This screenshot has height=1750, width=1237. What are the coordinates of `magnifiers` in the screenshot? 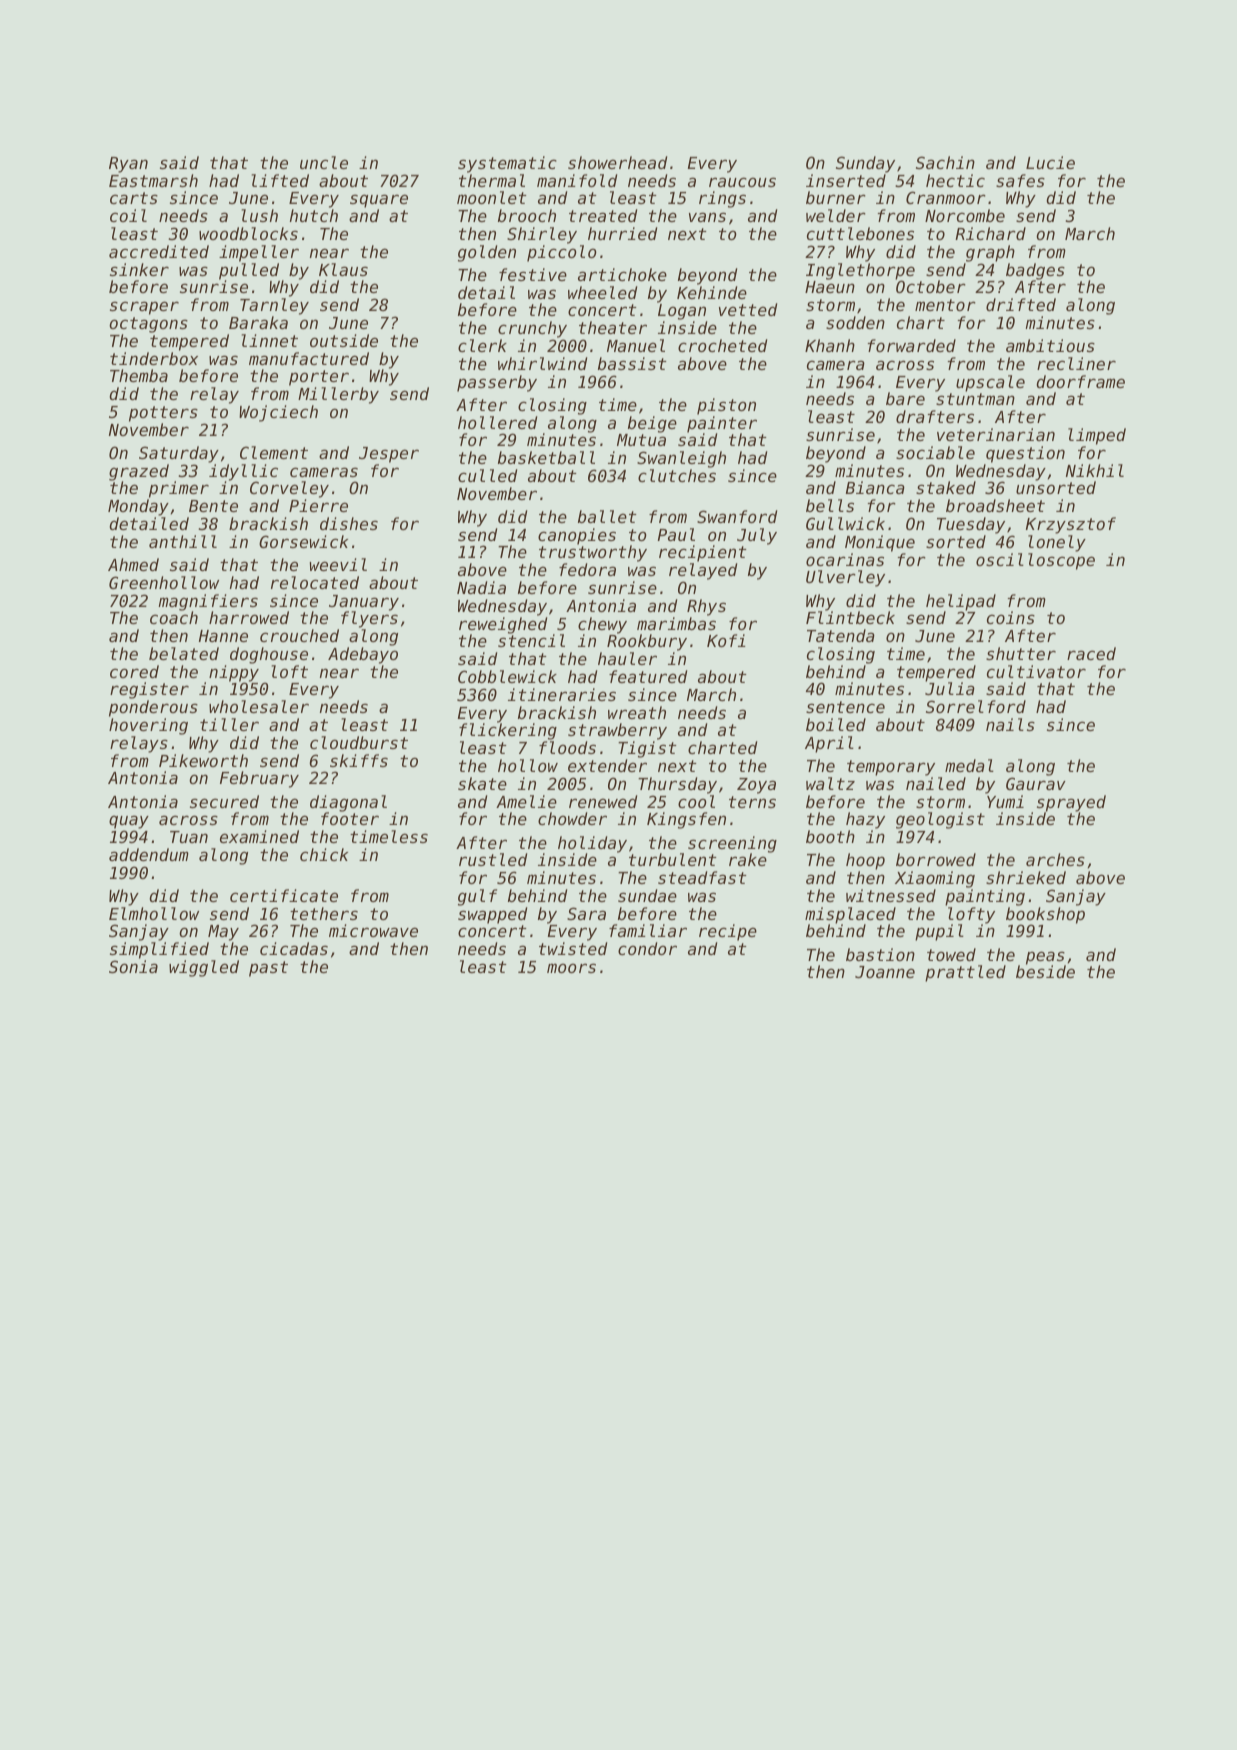 It's located at (208, 602).
